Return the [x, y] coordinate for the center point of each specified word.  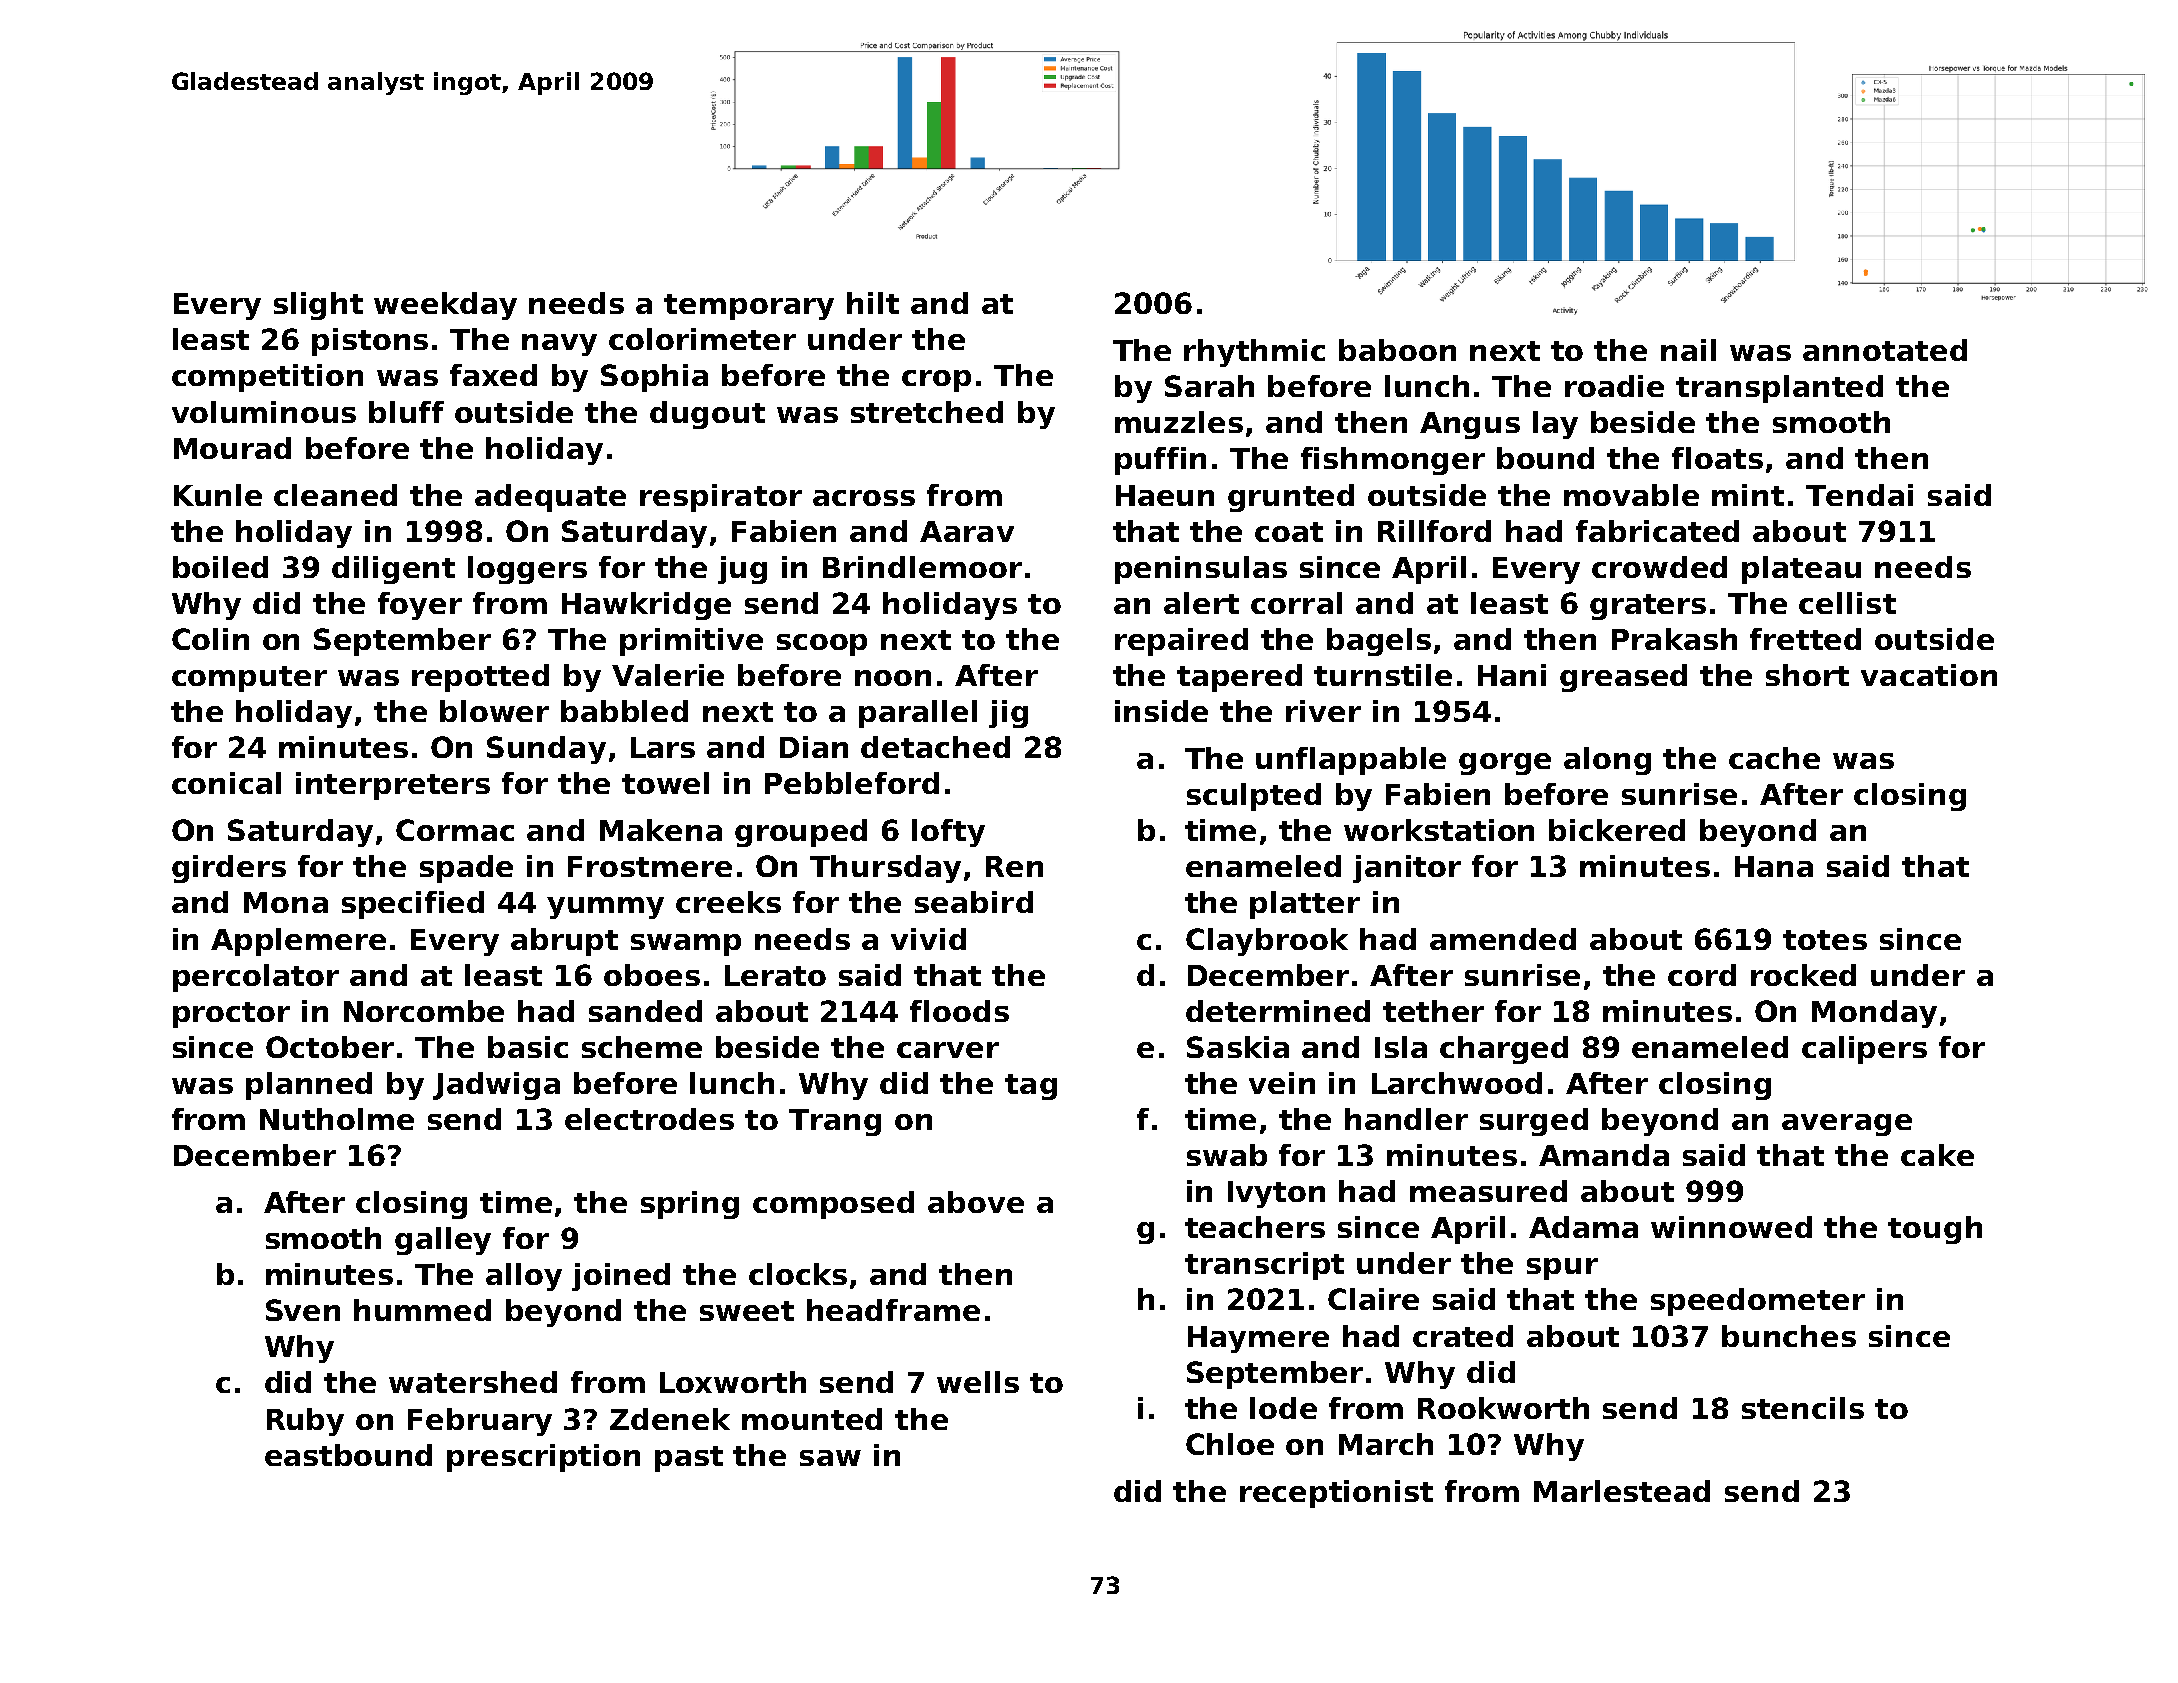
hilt [873, 303]
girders [229, 869]
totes [1825, 940]
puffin [1160, 461]
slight [318, 306]
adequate [550, 498]
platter [1305, 905]
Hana [1774, 866]
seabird [974, 902]
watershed [473, 1382]
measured [1488, 1191]
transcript [1264, 1266]
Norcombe [424, 1011]
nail [1688, 350]
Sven [303, 1310]
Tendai [1859, 495]
